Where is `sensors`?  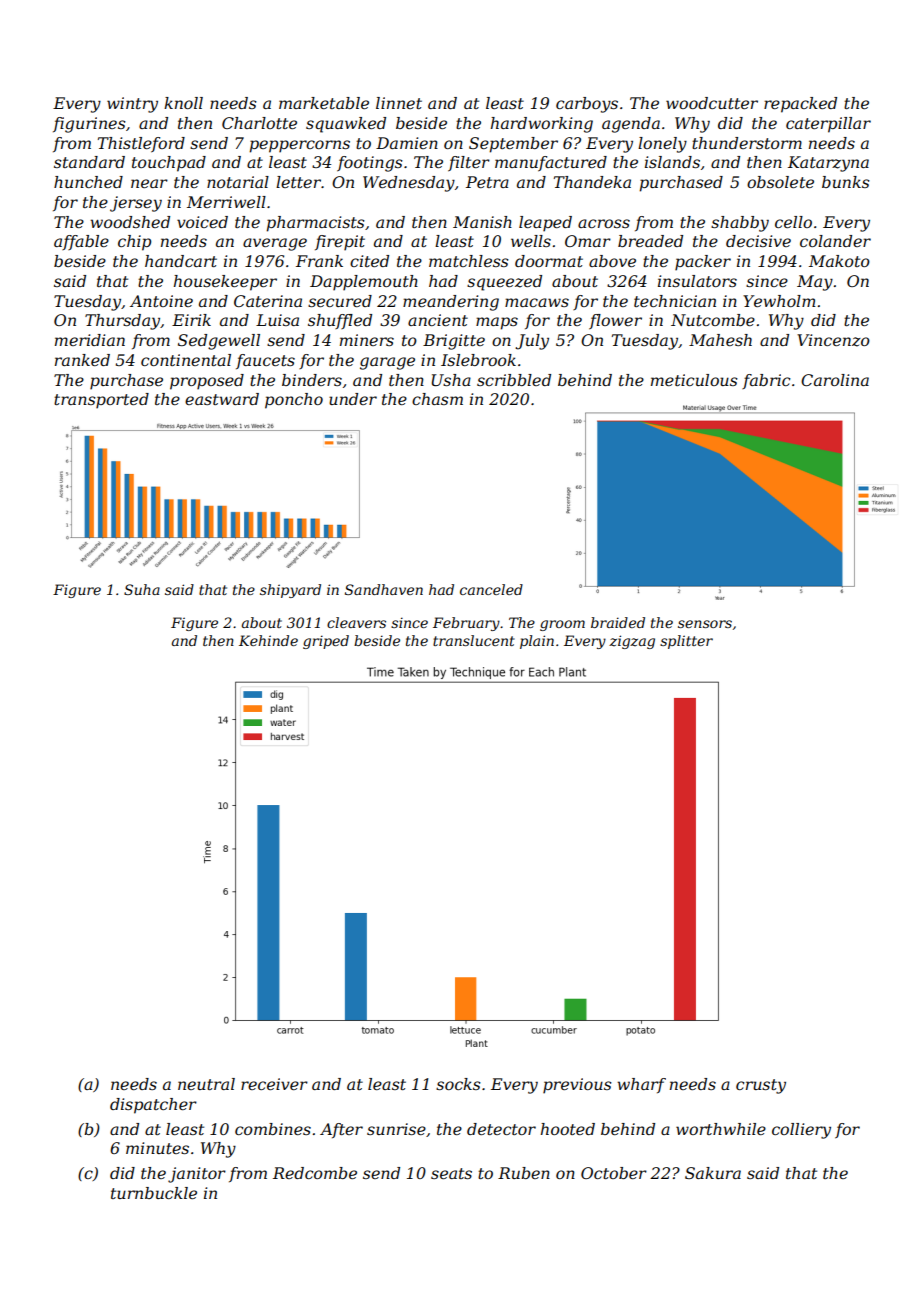
sensors is located at coordinates (705, 624).
